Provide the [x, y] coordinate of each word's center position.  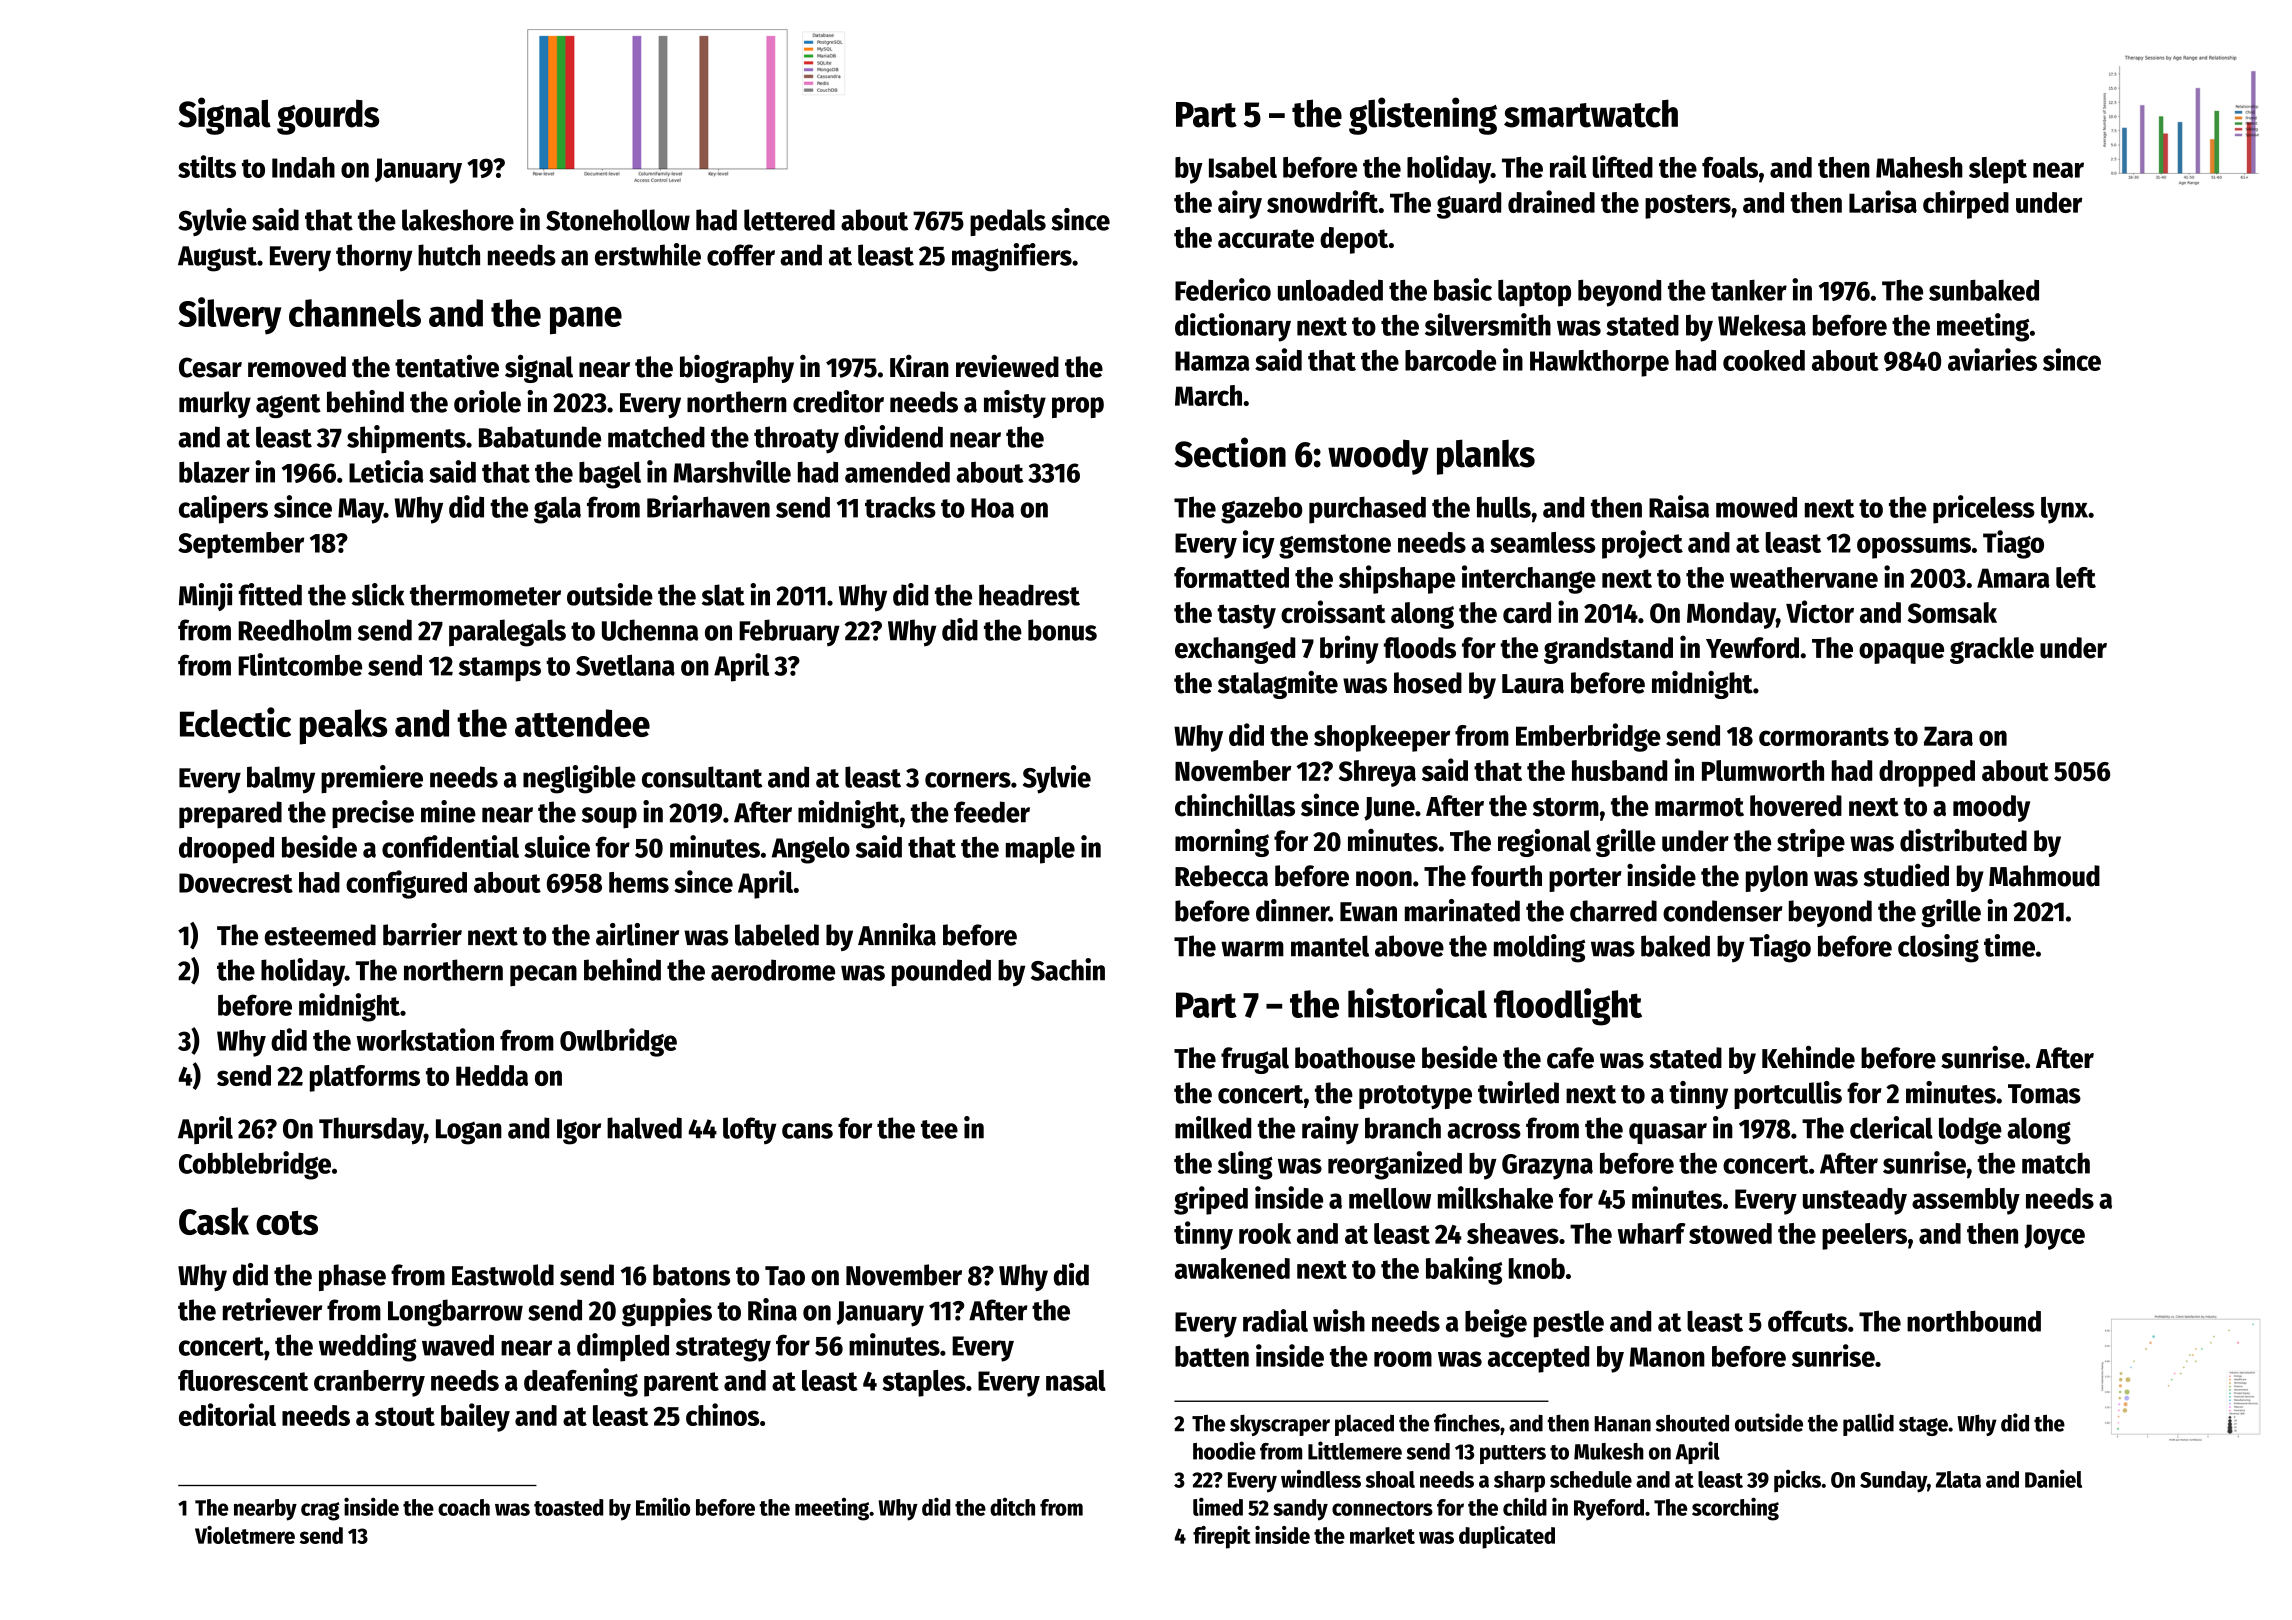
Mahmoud [2044, 876]
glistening [1423, 116]
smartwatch [1591, 113]
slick [378, 594]
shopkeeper [1382, 738]
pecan [543, 975]
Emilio [663, 1506]
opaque [1901, 653]
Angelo [811, 850]
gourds [328, 117]
